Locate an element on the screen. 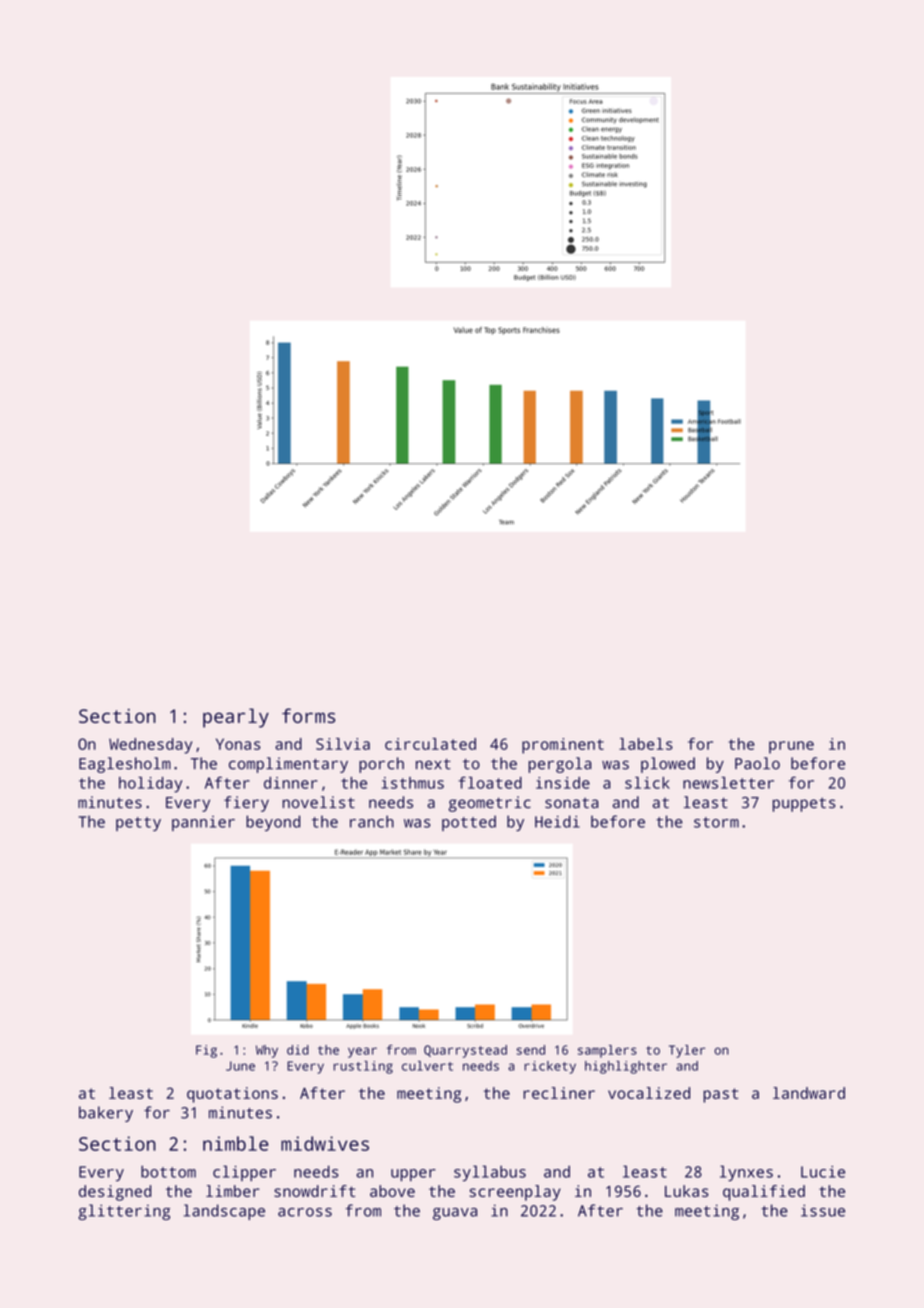 The height and width of the screenshot is (1308, 924). prune is located at coordinates (791, 747).
